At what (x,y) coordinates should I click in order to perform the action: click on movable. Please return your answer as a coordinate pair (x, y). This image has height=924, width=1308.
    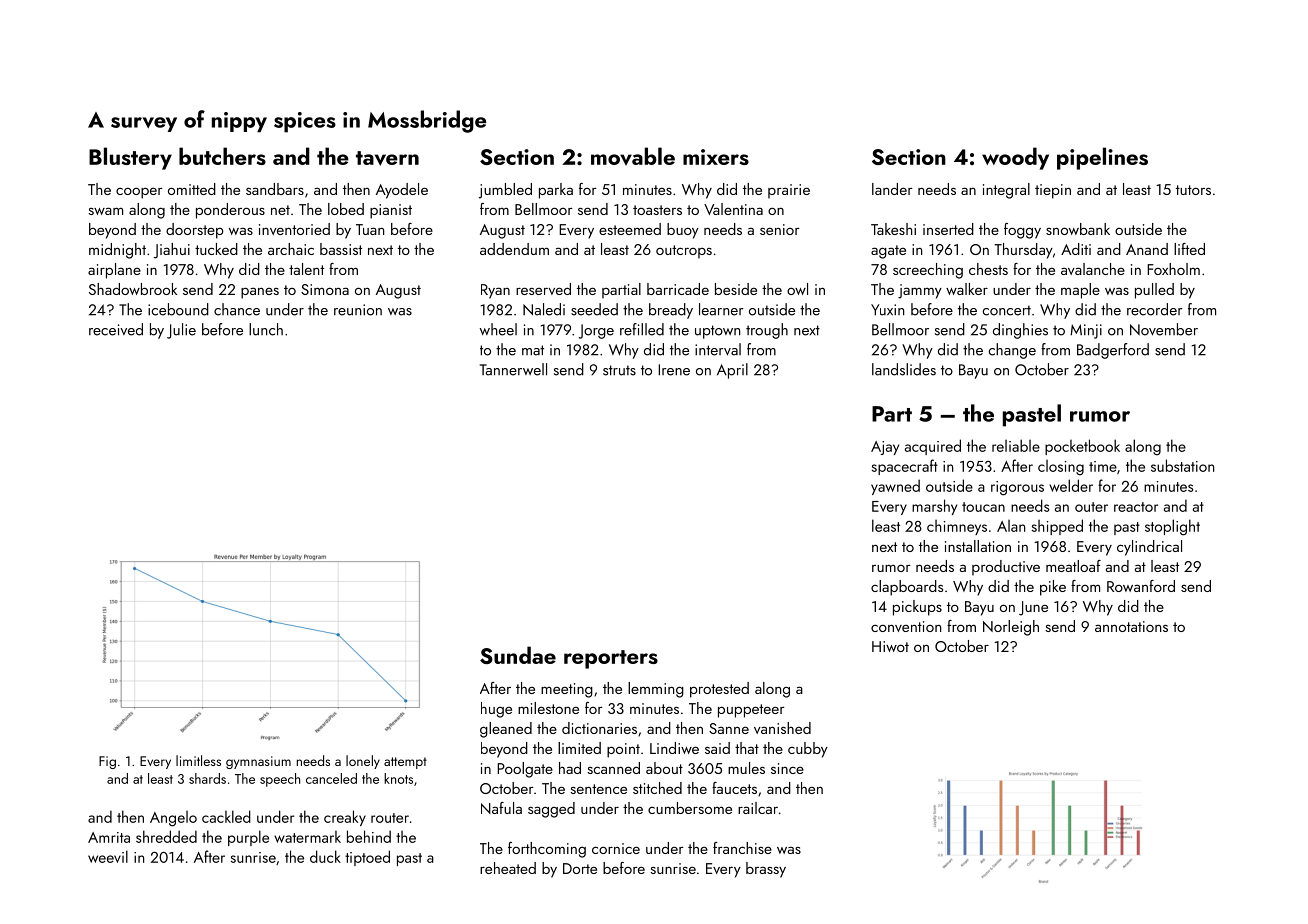
    Looking at the image, I should click on (633, 156).
